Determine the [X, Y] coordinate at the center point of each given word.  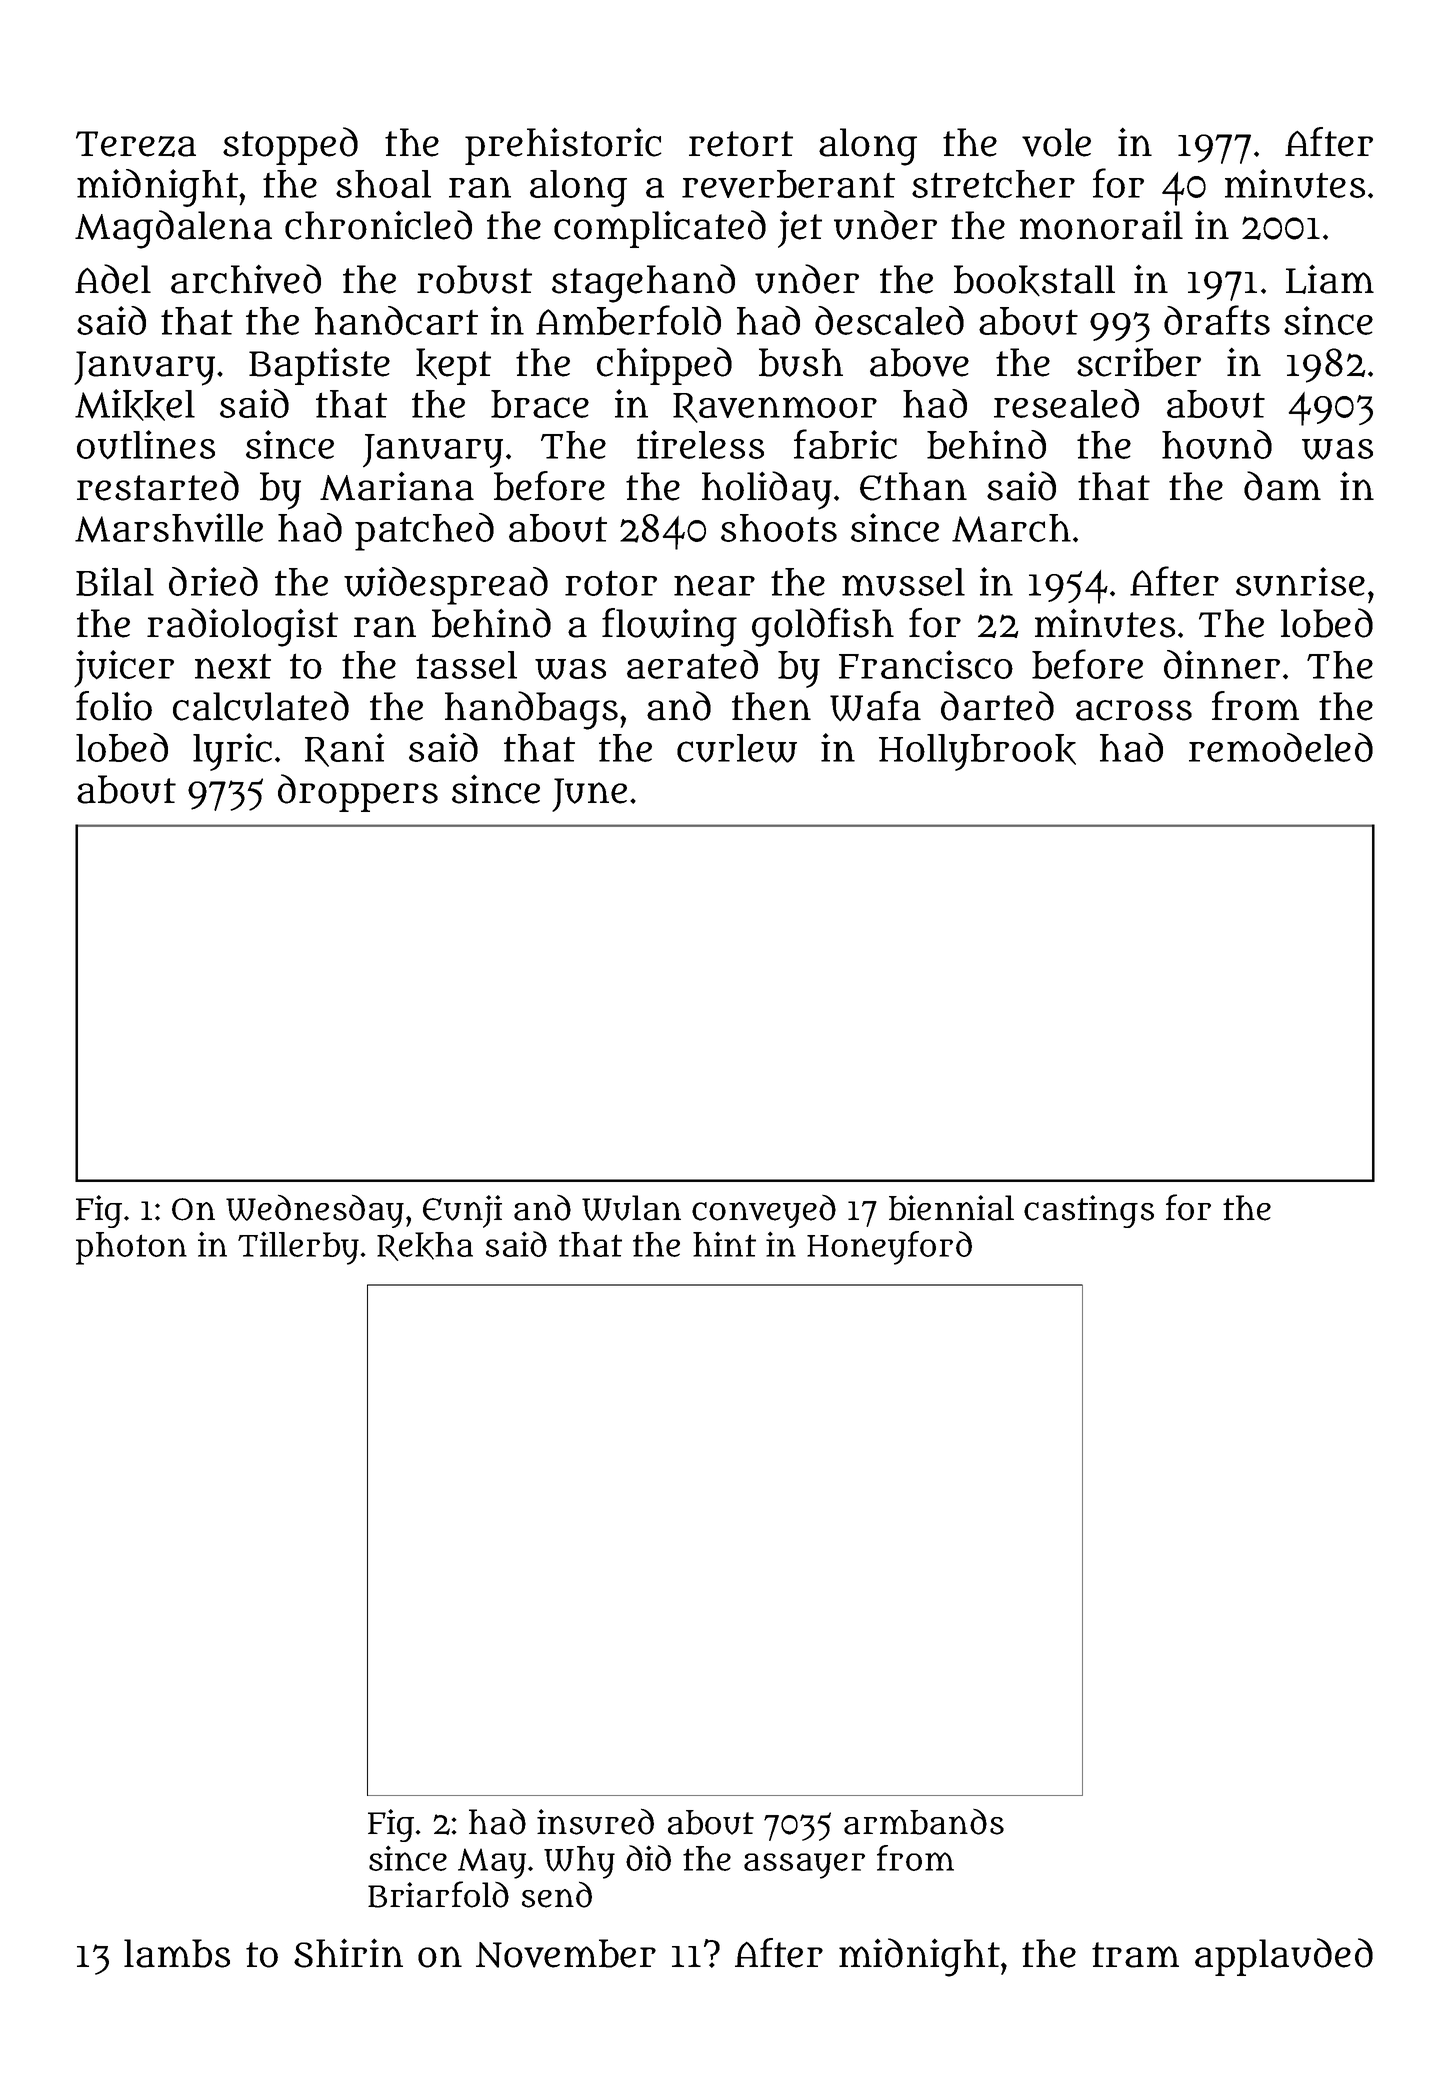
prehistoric [563, 146]
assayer [804, 1866]
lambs [177, 1953]
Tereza [136, 144]
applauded [1284, 1957]
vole [1056, 142]
